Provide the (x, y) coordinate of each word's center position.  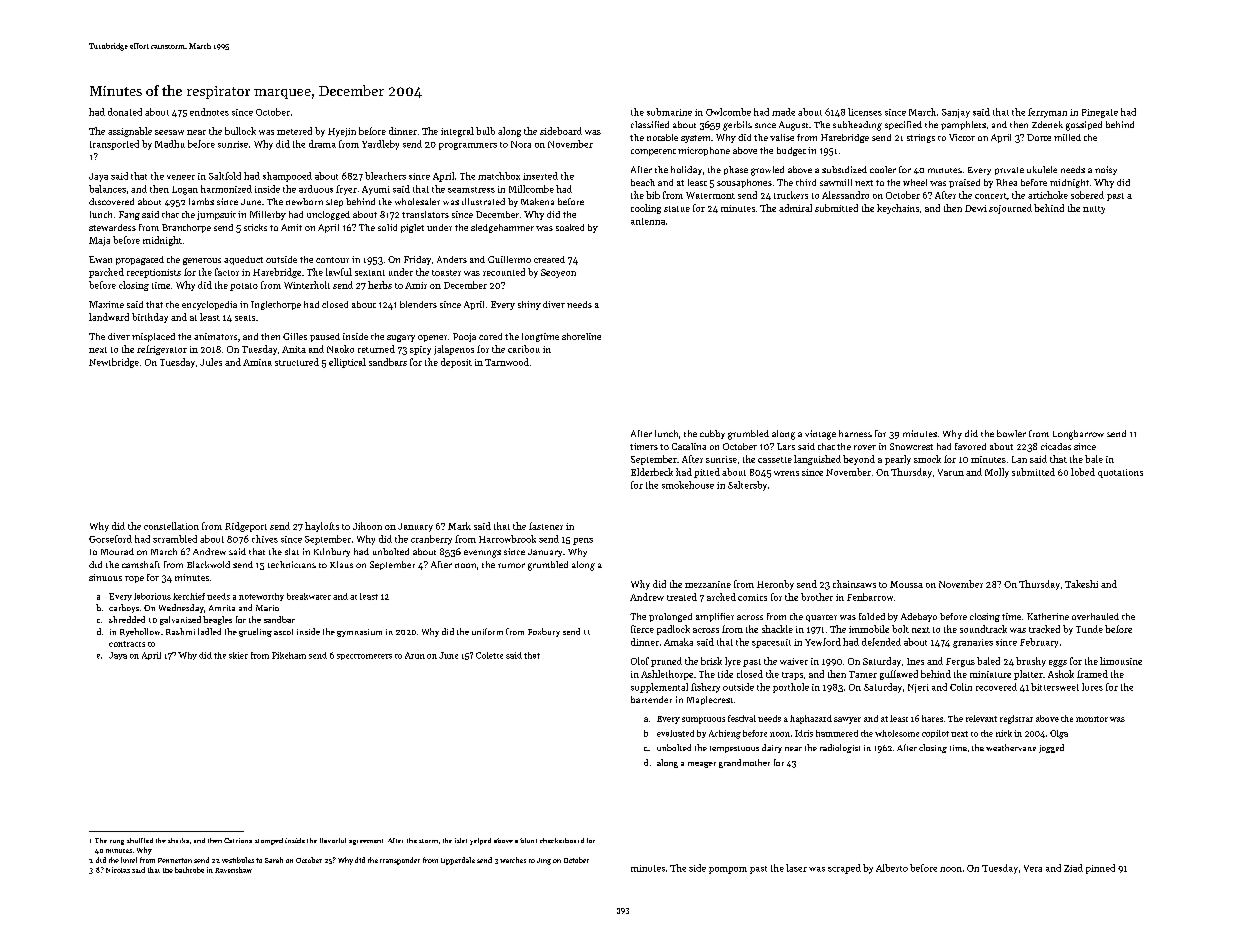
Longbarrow (1078, 435)
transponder (400, 861)
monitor (1092, 719)
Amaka (678, 642)
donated (125, 112)
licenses (865, 112)
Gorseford (110, 539)
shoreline (581, 336)
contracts (127, 644)
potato (244, 287)
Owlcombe (728, 112)
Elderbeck (652, 472)
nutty (1094, 210)
